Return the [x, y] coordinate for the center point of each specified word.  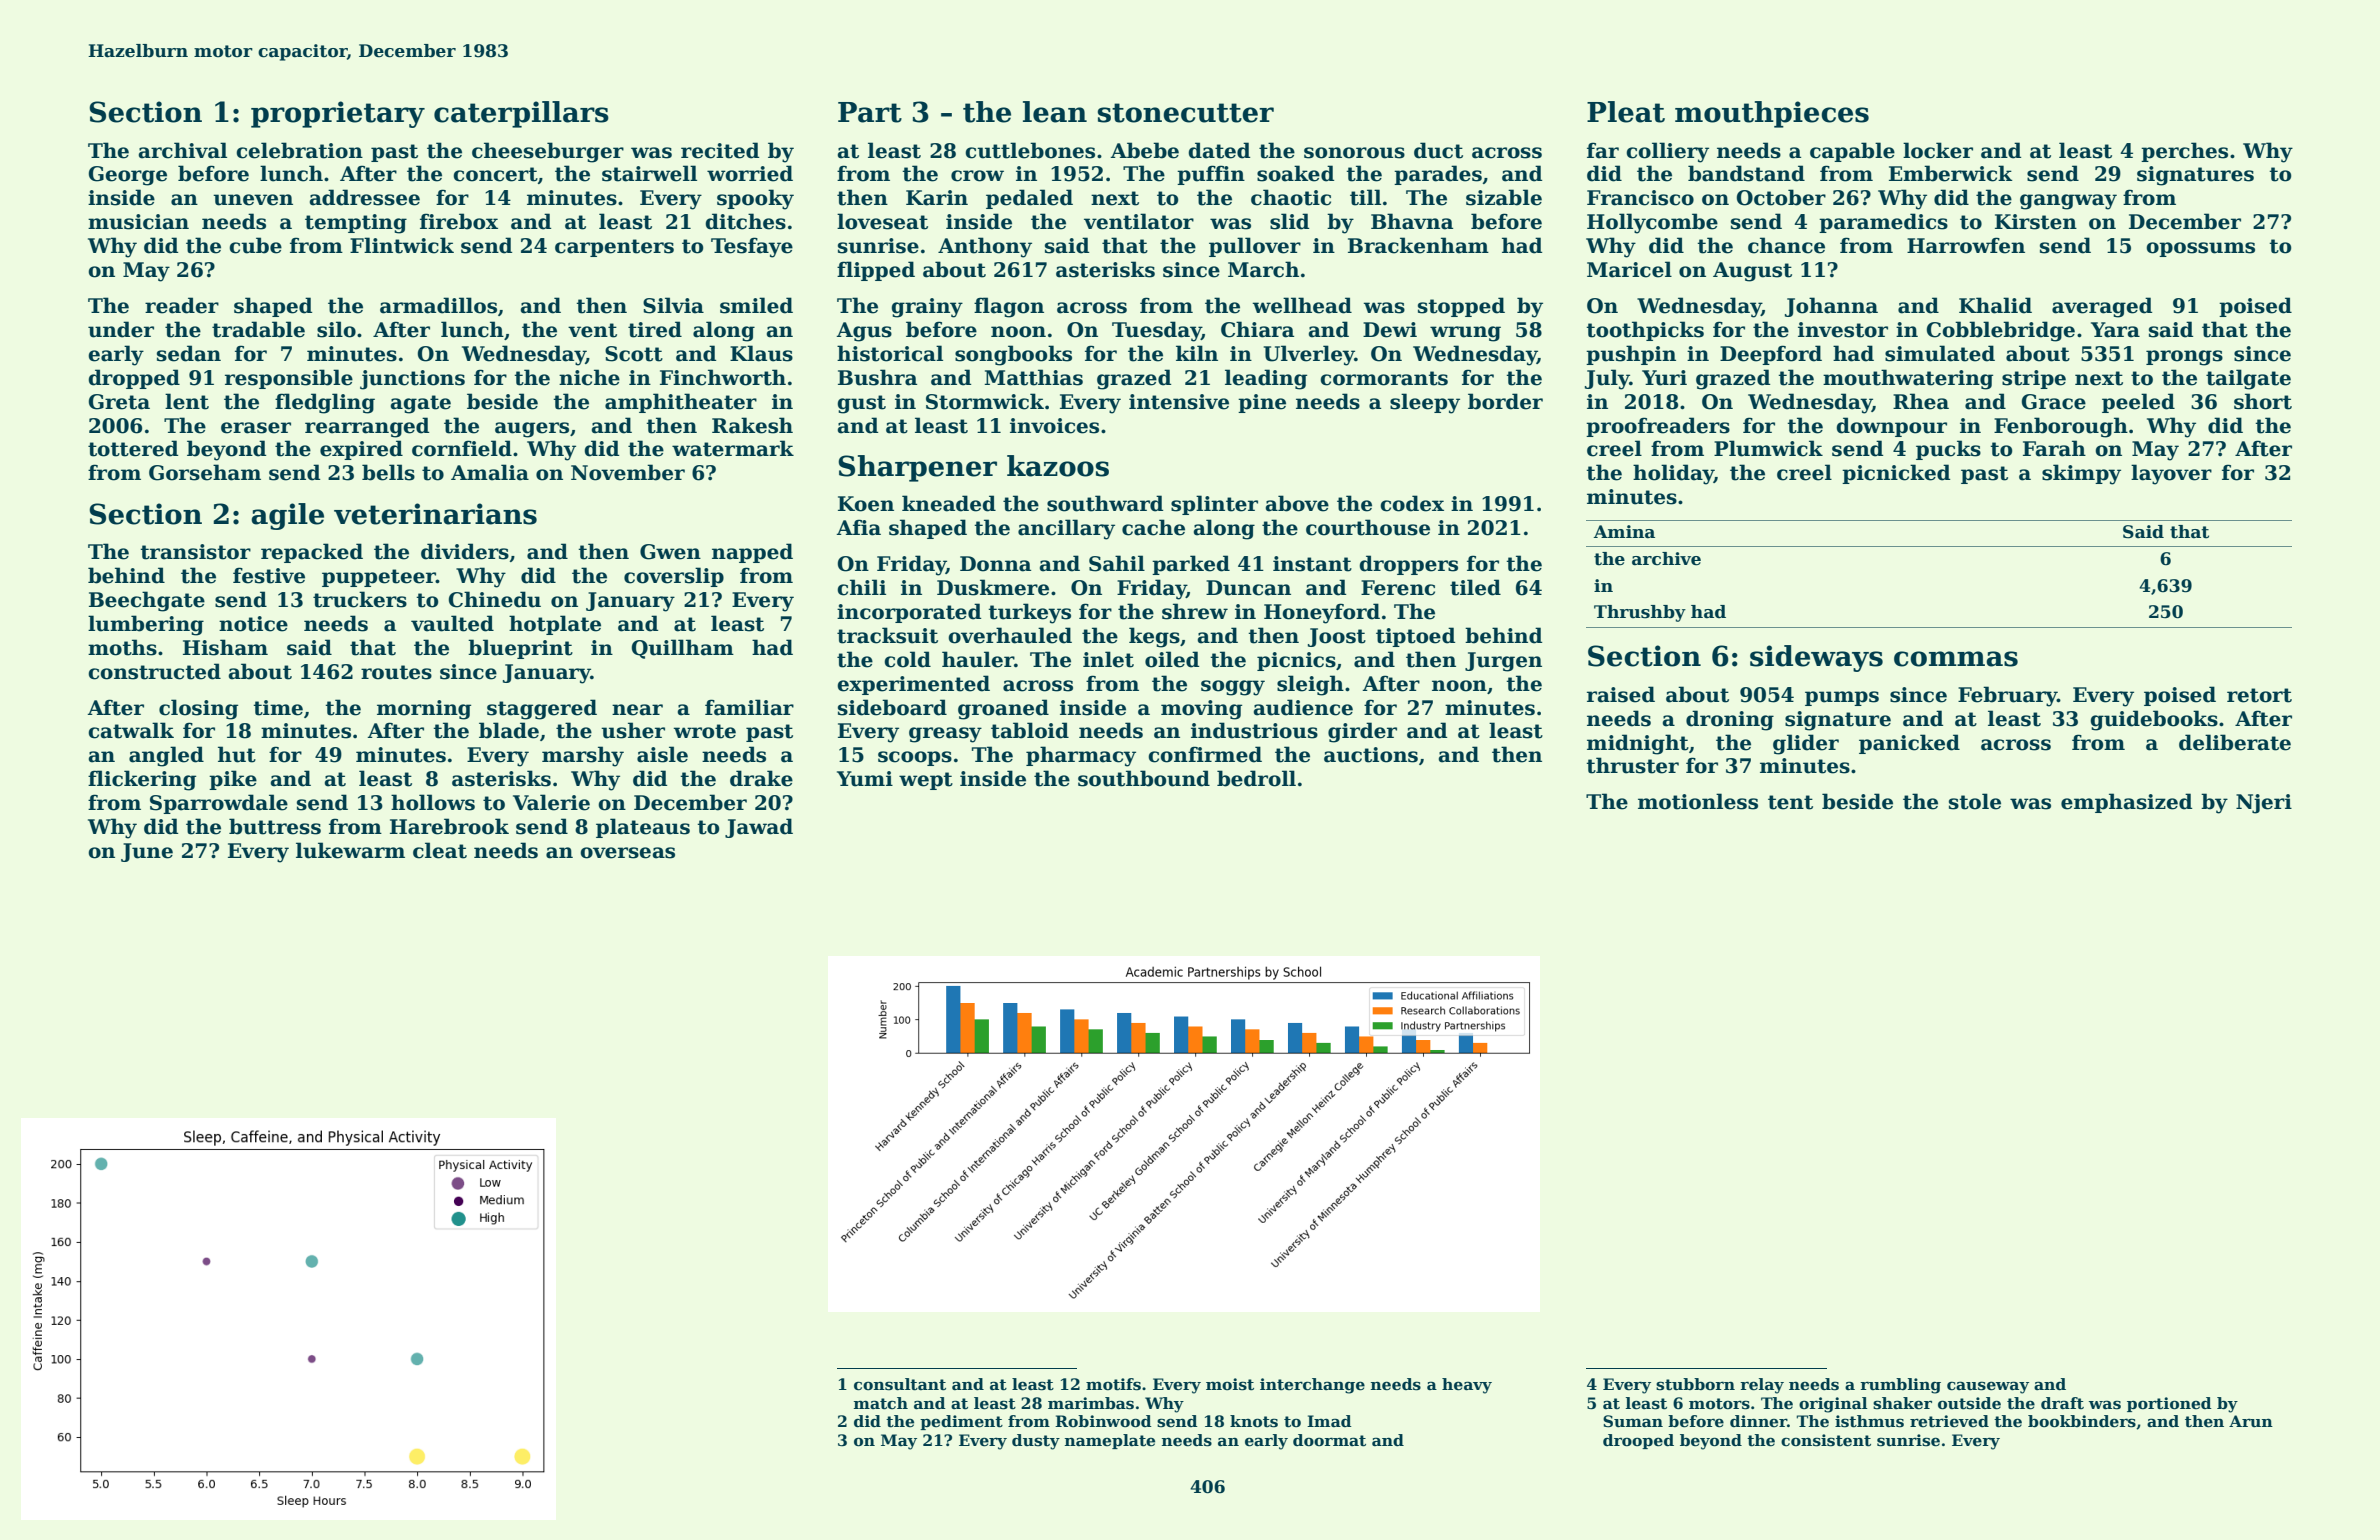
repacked [312, 553]
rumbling [1900, 1386]
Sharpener [917, 468]
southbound [1144, 778]
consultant [900, 1384]
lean [1055, 112]
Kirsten [2036, 222]
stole [1975, 801]
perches [2184, 152]
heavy [1467, 1386]
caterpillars [521, 114]
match [881, 1403]
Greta [119, 402]
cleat [440, 850]
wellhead [1302, 305]
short [2263, 401]
